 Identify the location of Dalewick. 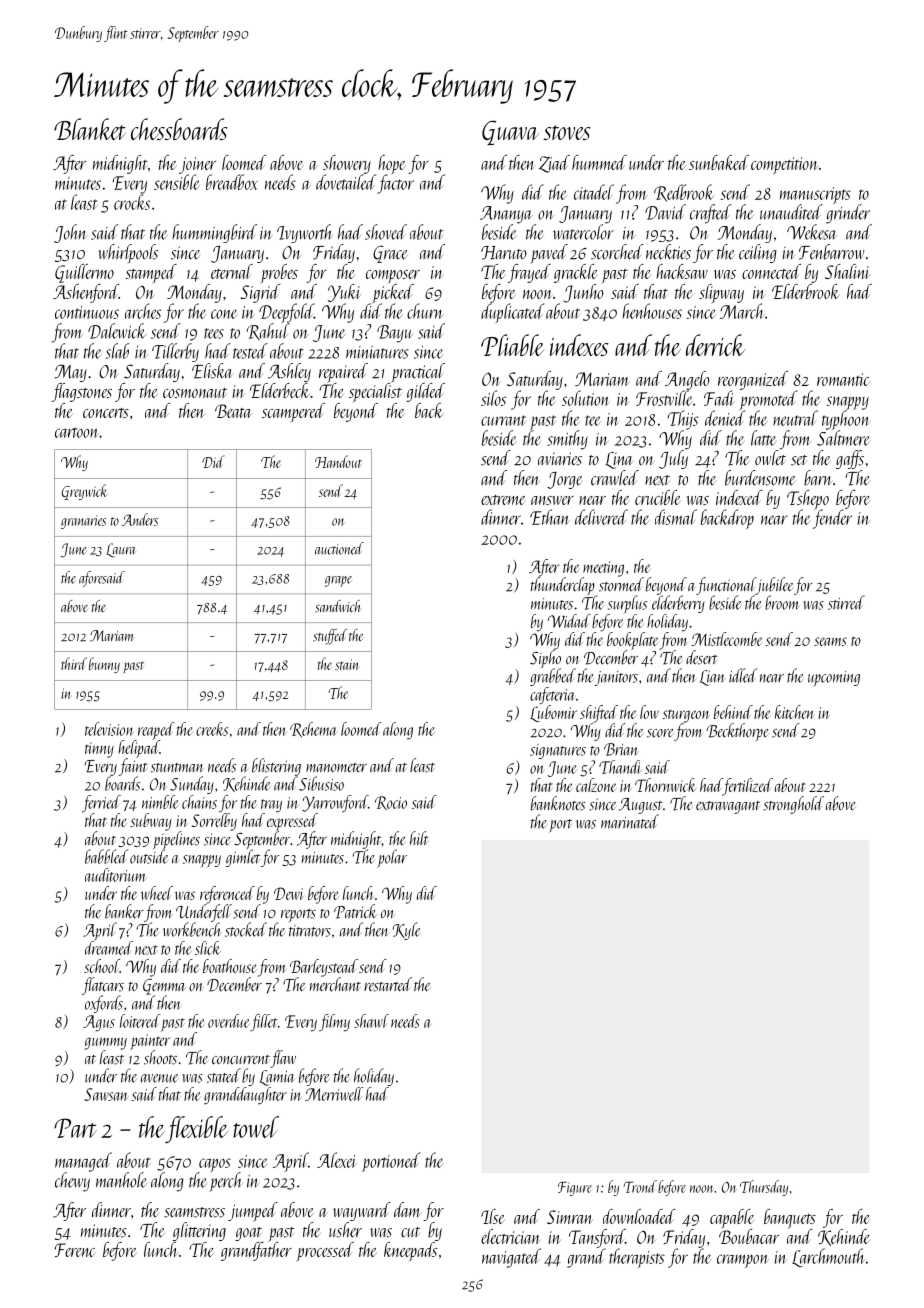
(116, 331).
